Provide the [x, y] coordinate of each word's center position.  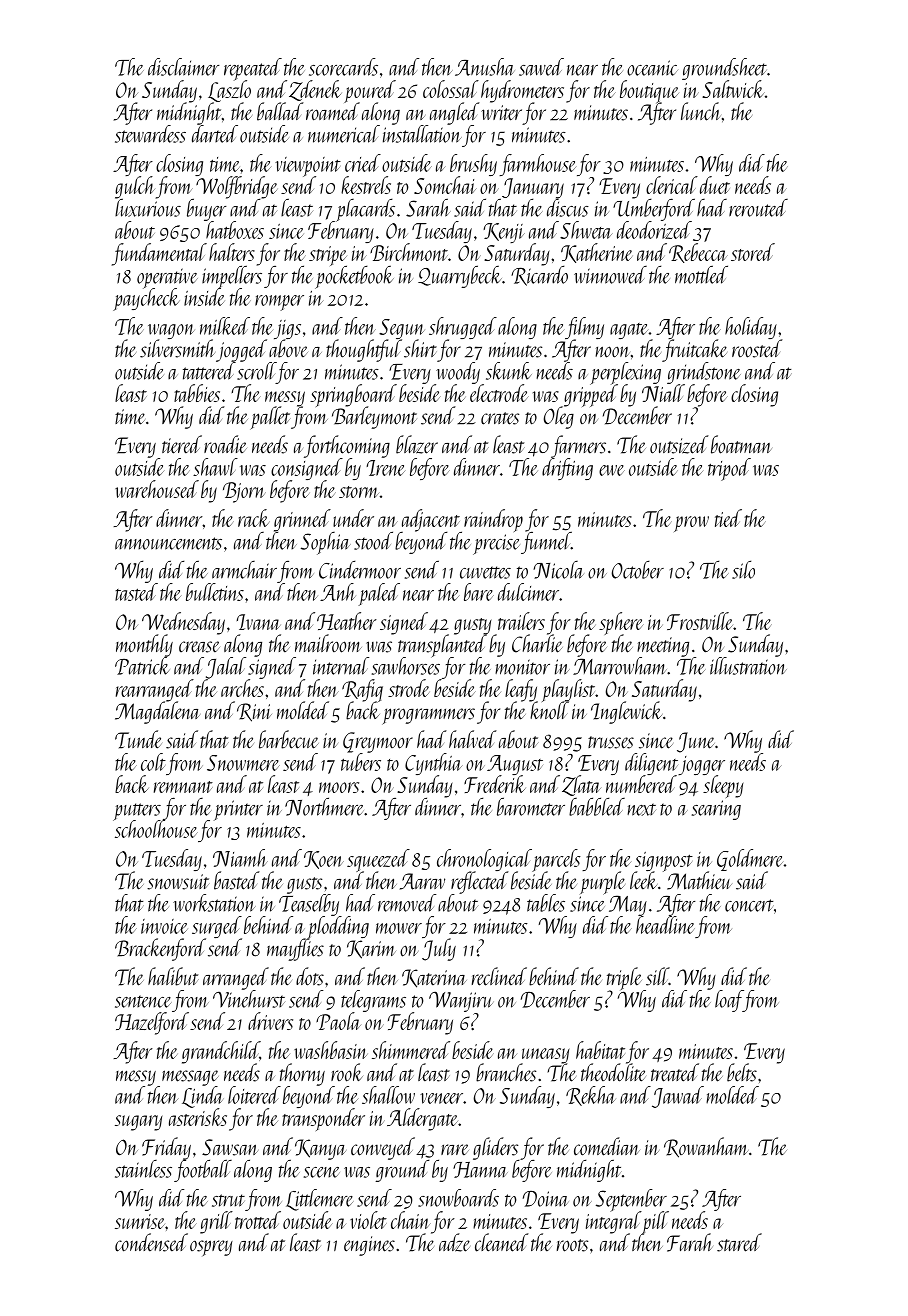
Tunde [138, 739]
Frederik [495, 784]
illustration [748, 666]
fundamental [159, 254]
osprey [211, 1248]
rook [347, 1072]
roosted [757, 348]
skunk [509, 371]
